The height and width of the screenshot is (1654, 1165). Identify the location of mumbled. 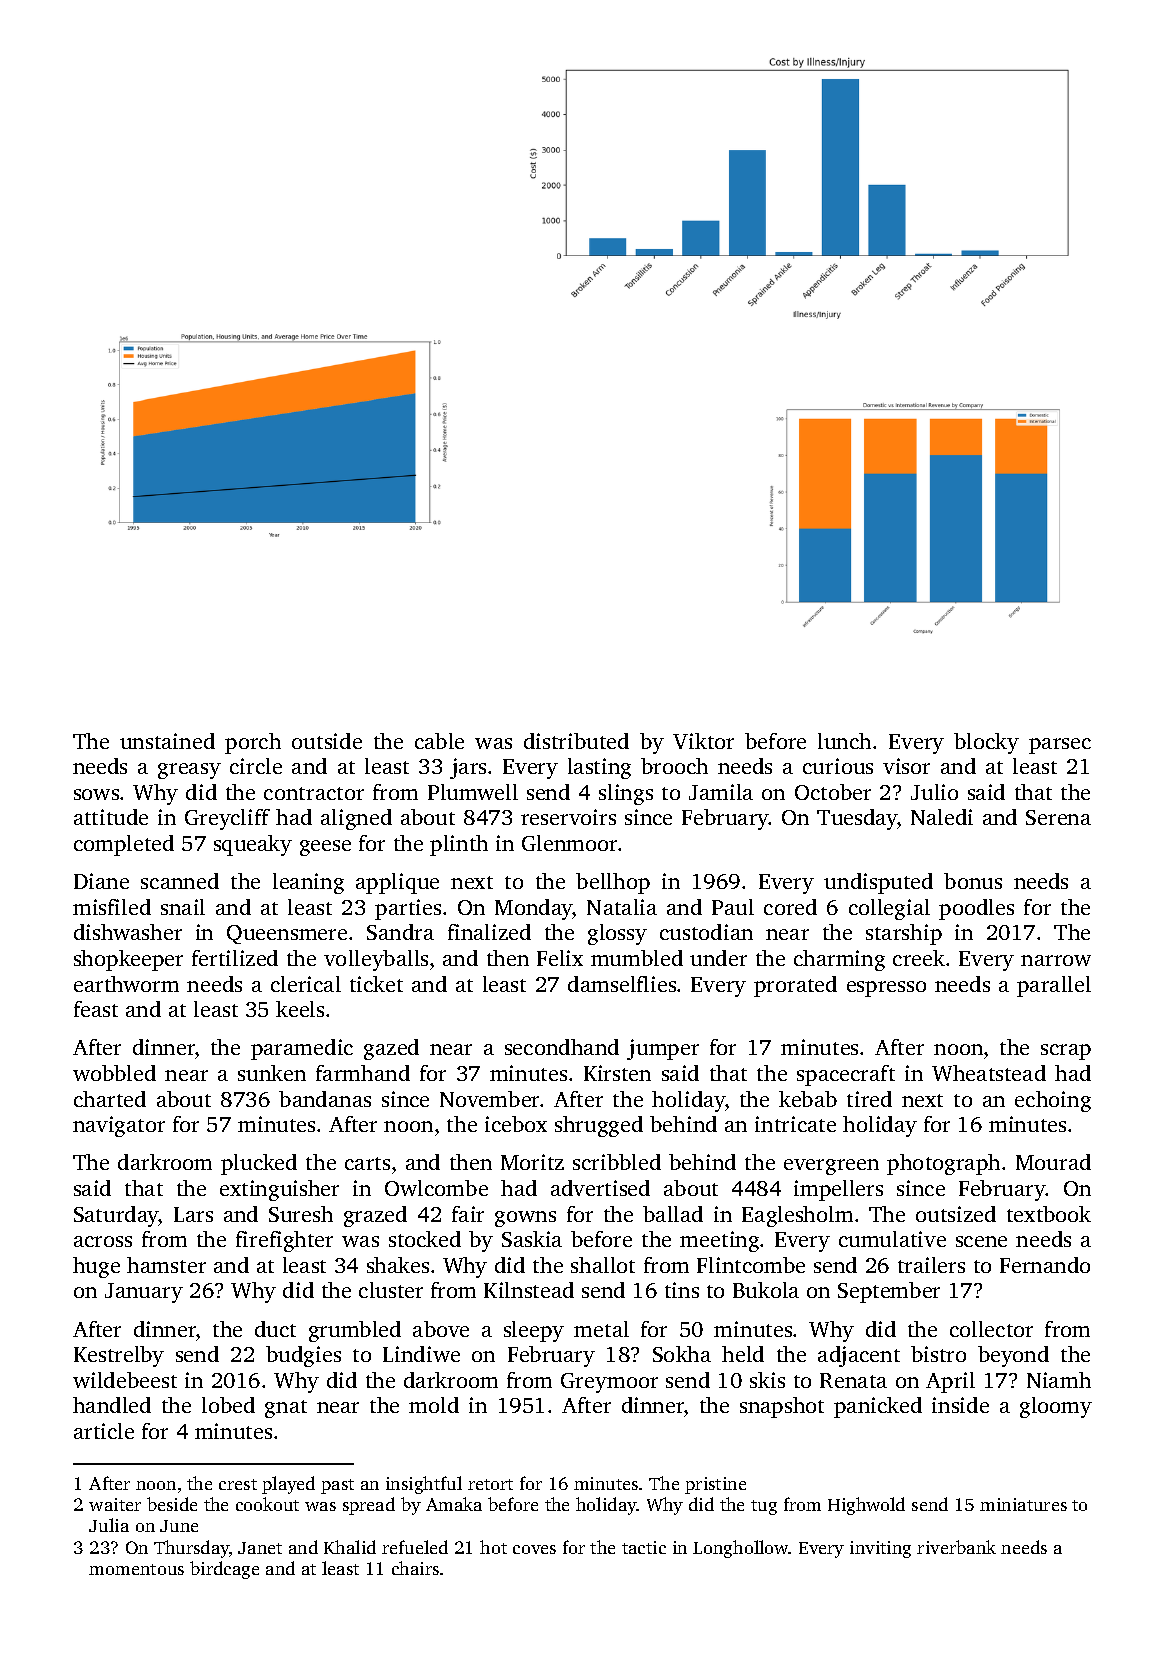
(637, 958).
